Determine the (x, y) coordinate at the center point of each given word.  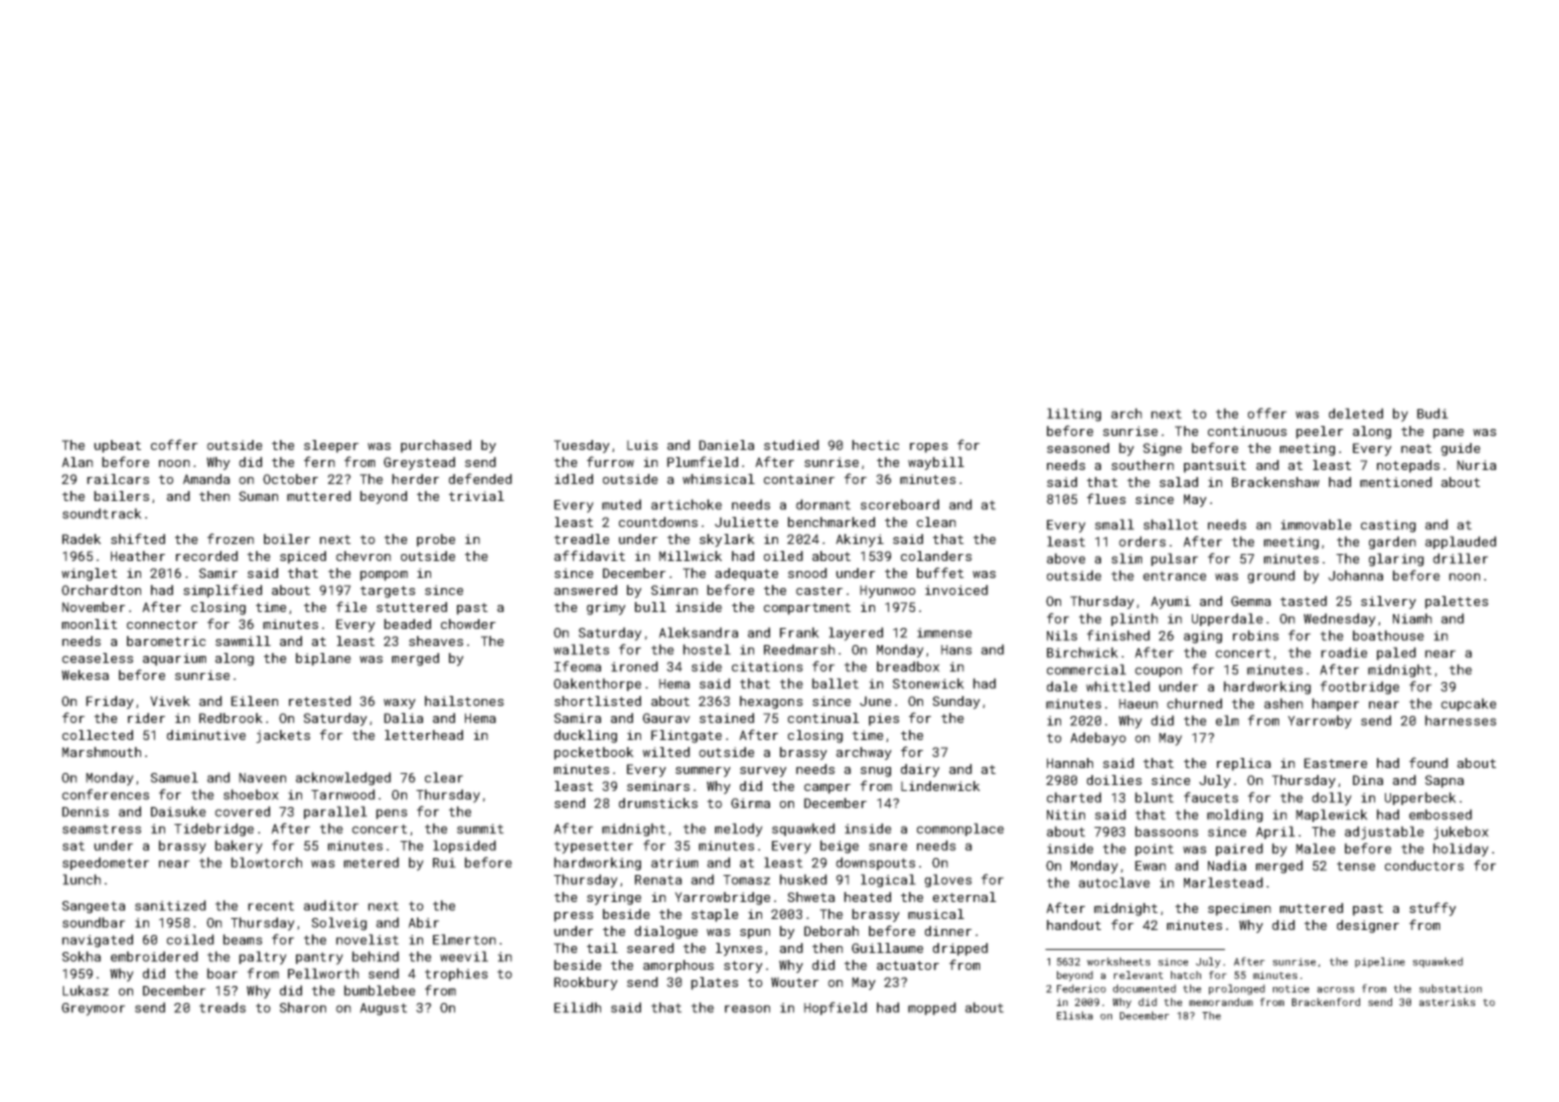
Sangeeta (93, 907)
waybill (936, 463)
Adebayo (1098, 739)
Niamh (1412, 618)
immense (944, 633)
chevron (363, 556)
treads (222, 1007)
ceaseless (97, 658)
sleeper (331, 446)
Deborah (831, 931)
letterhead (424, 735)
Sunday (956, 702)
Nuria (1476, 465)
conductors (1424, 865)
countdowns (658, 522)
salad (1178, 482)
